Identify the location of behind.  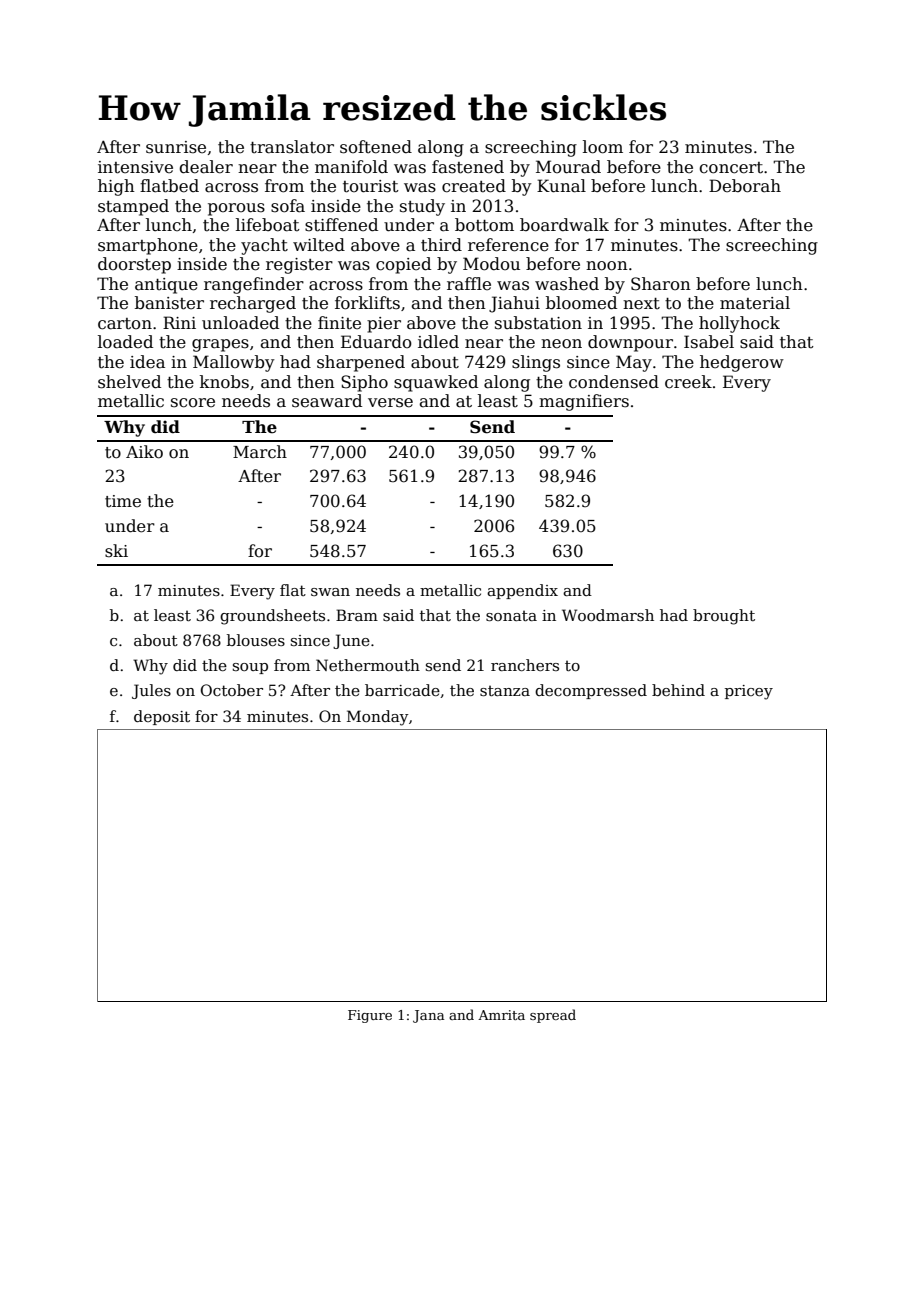
(678, 690).
